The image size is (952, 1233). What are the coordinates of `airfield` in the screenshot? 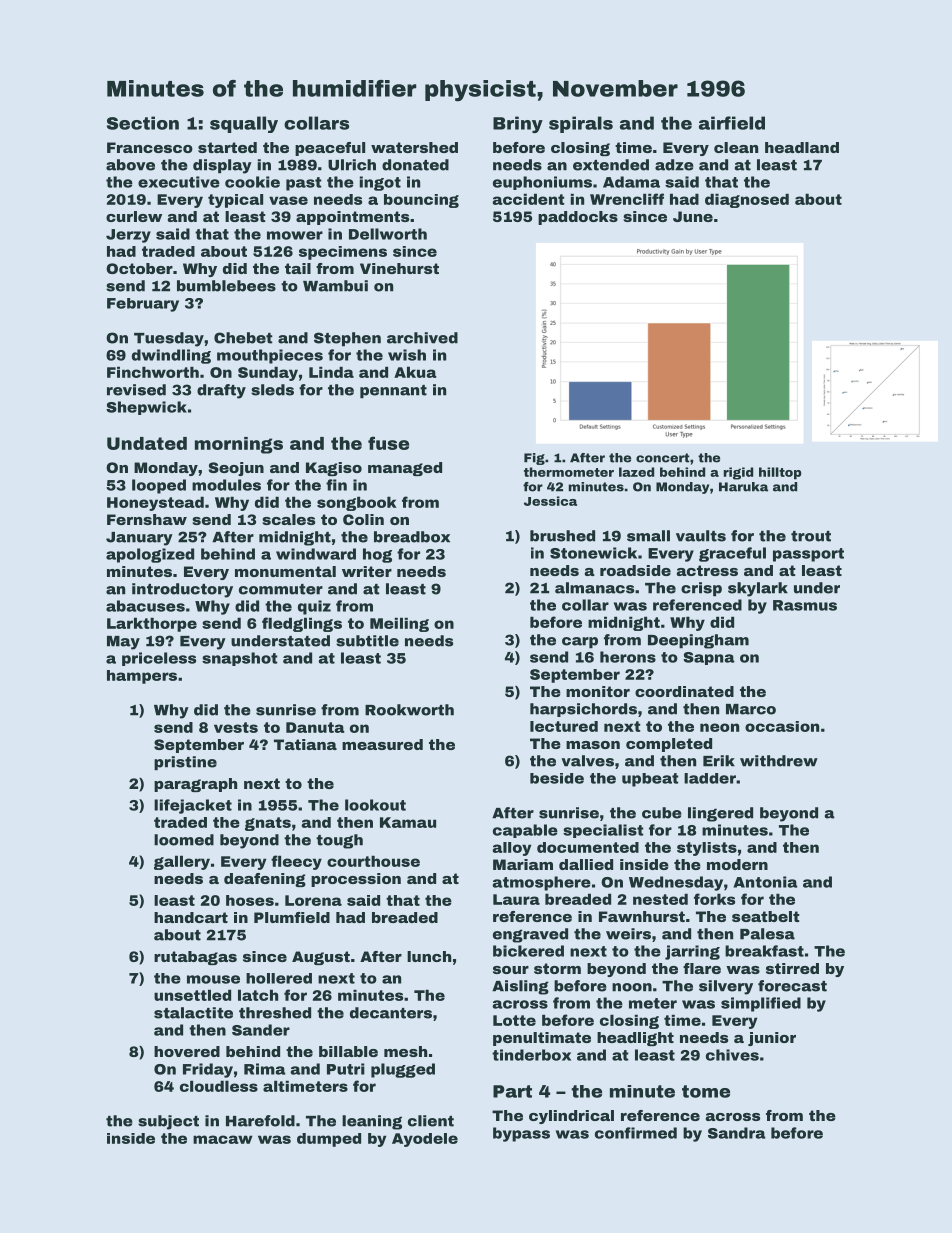 It's located at (732, 123).
